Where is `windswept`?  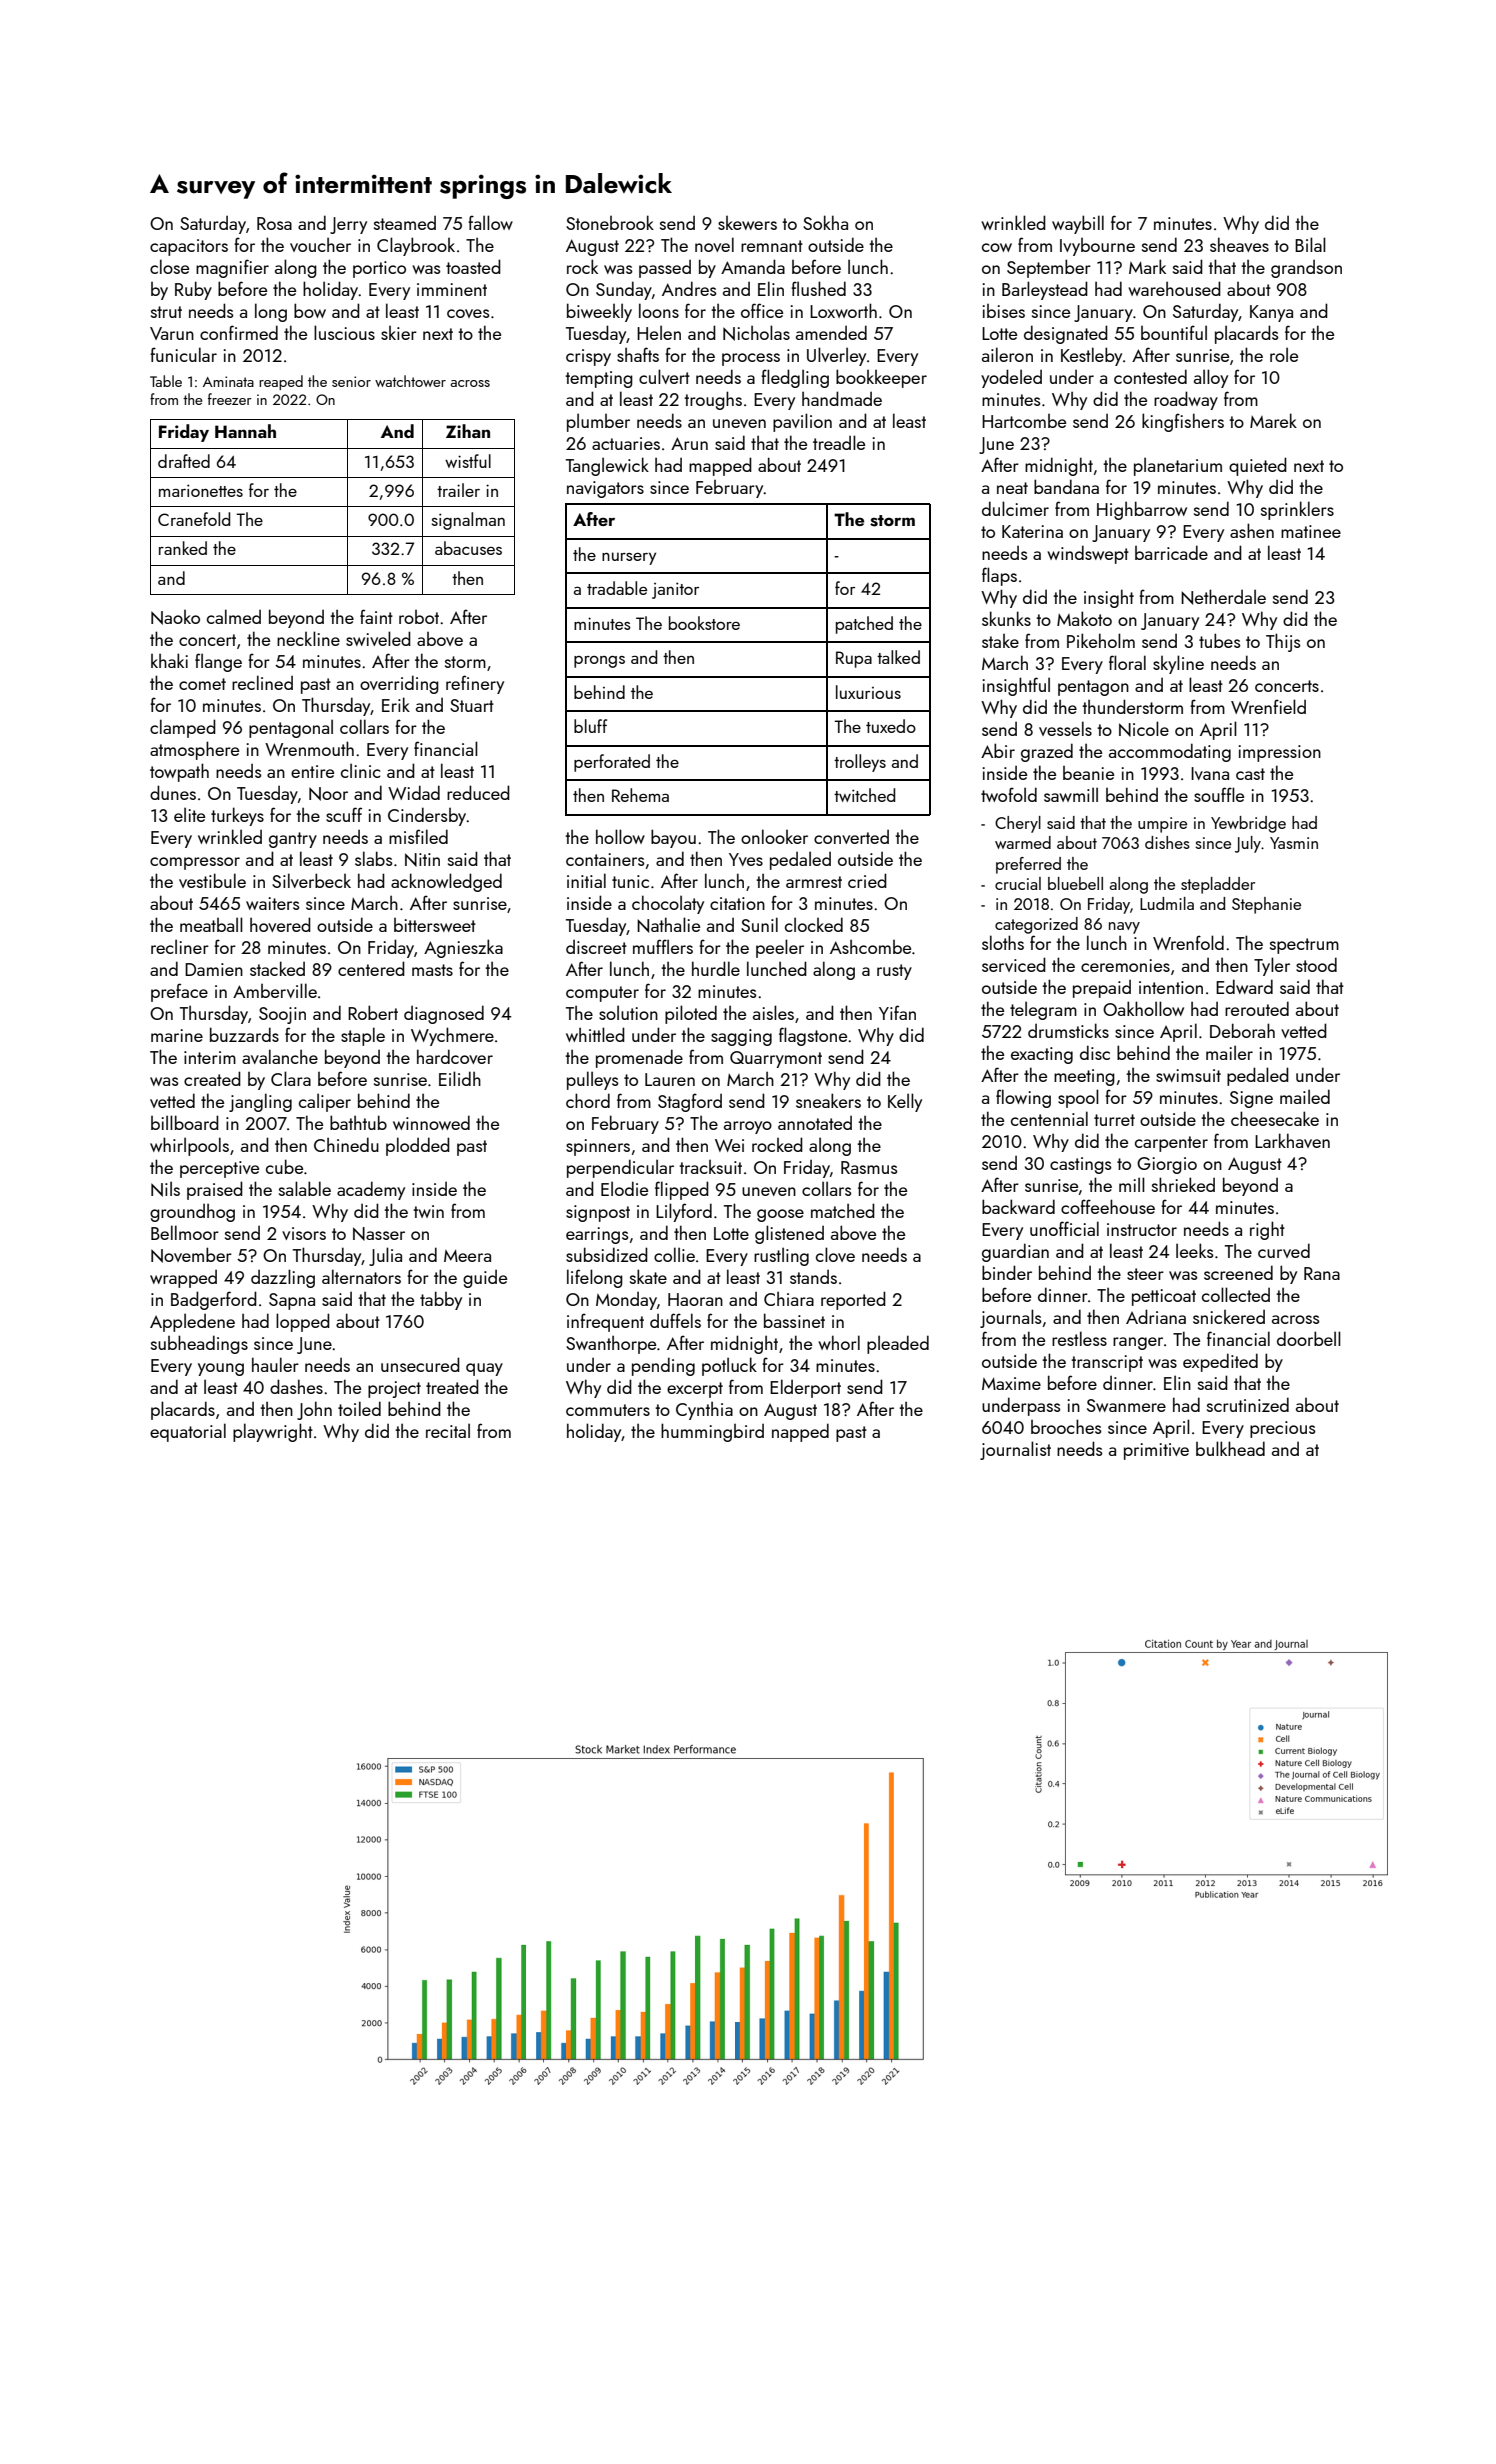
windswept is located at coordinates (1088, 554).
